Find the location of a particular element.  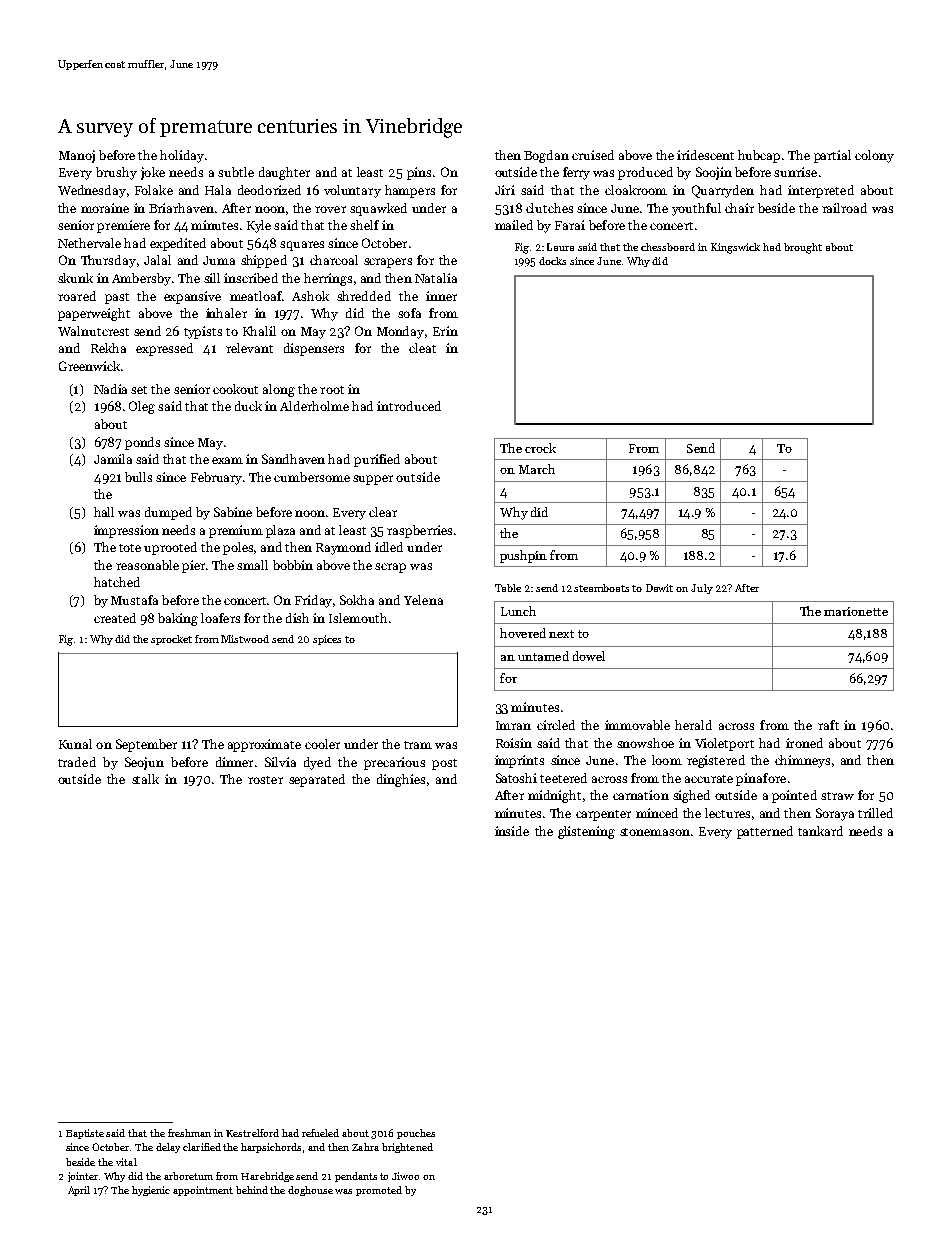

promoted is located at coordinates (379, 1191).
